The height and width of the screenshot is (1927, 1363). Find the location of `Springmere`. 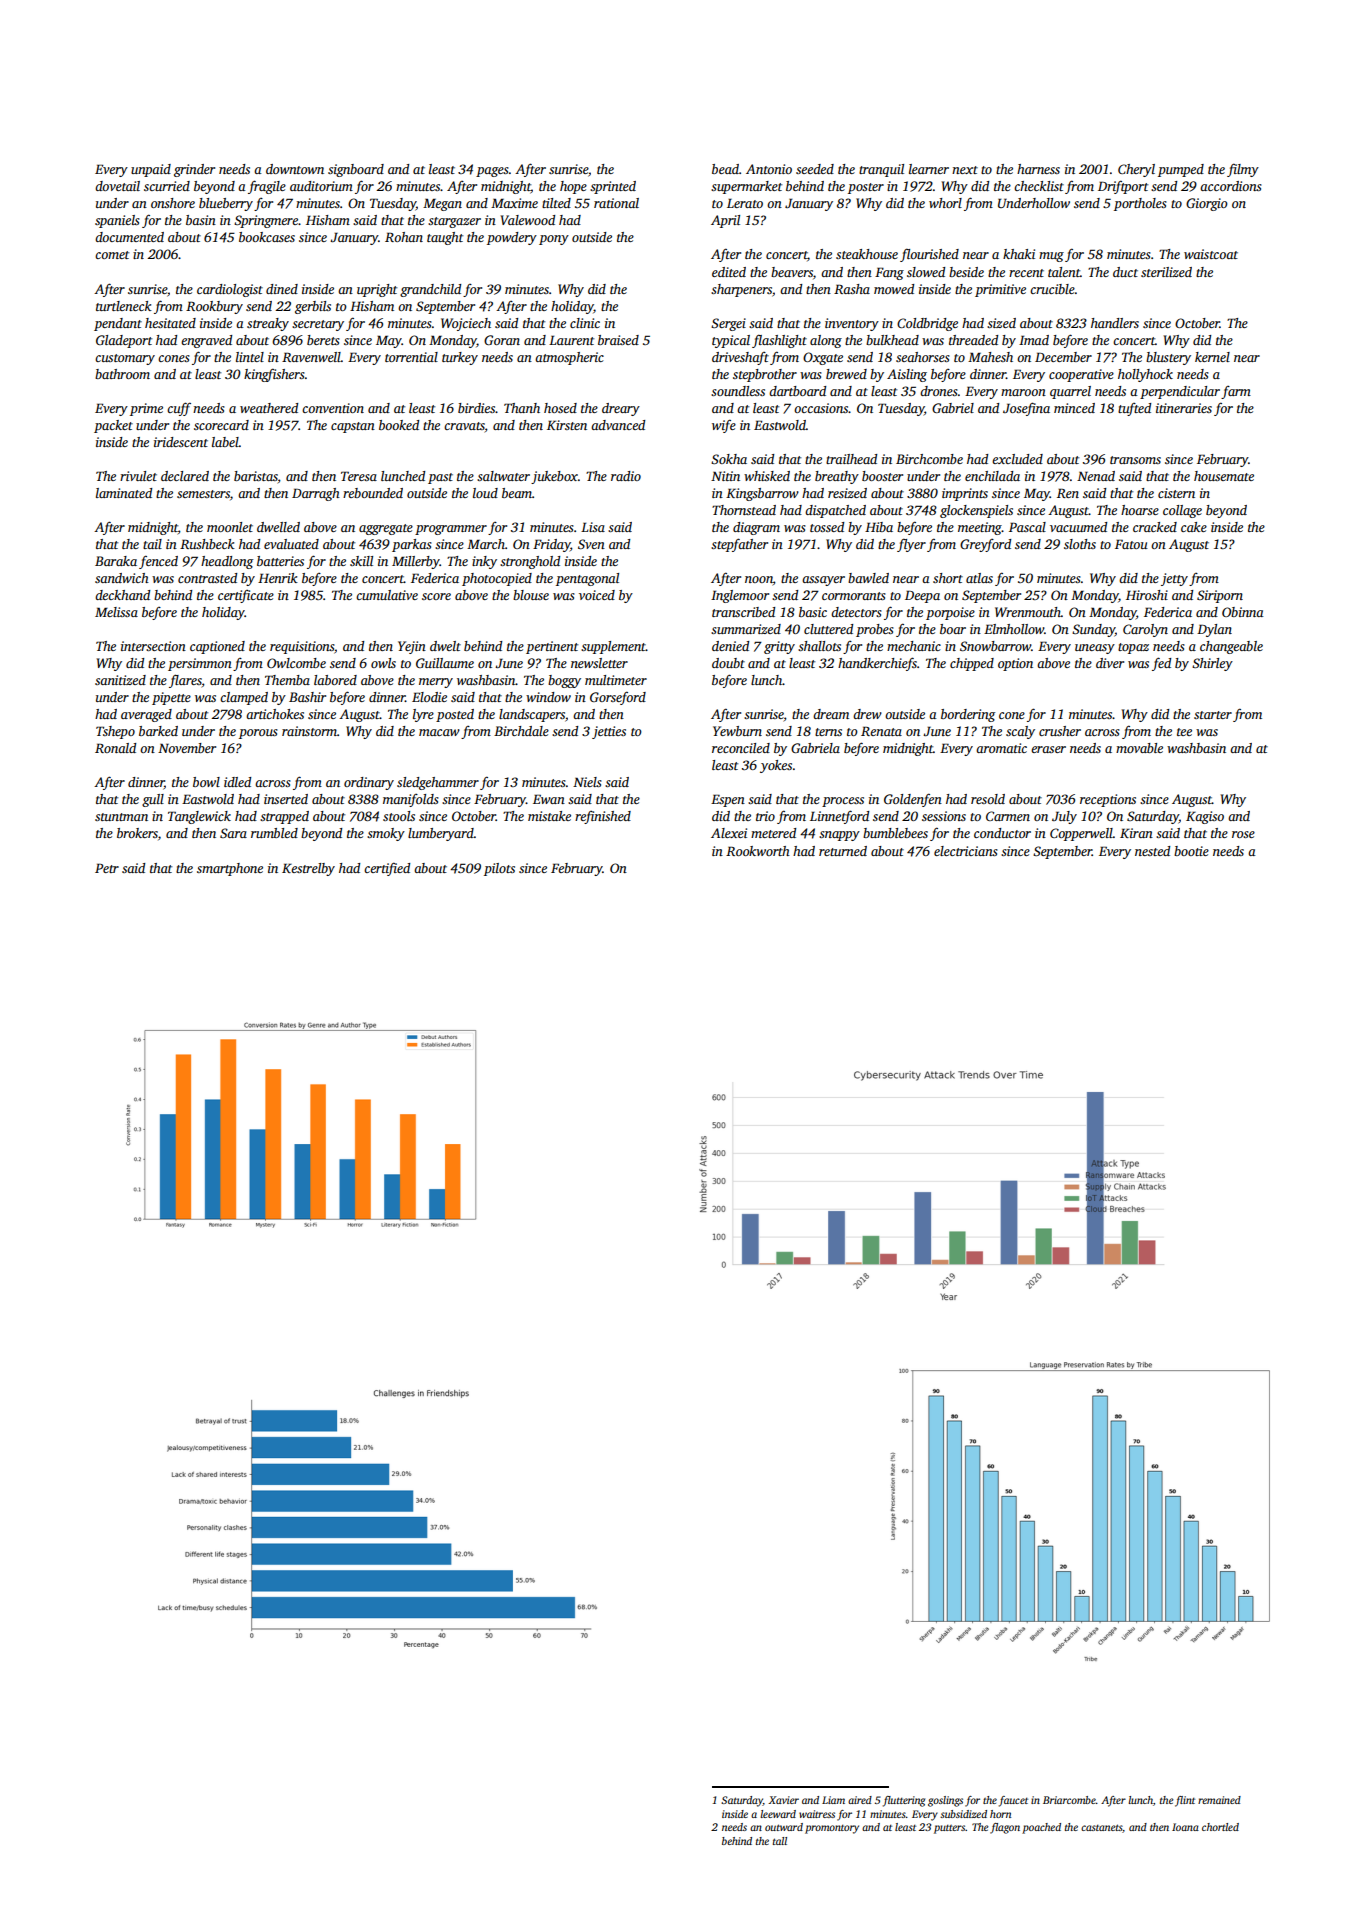

Springmere is located at coordinates (266, 221).
